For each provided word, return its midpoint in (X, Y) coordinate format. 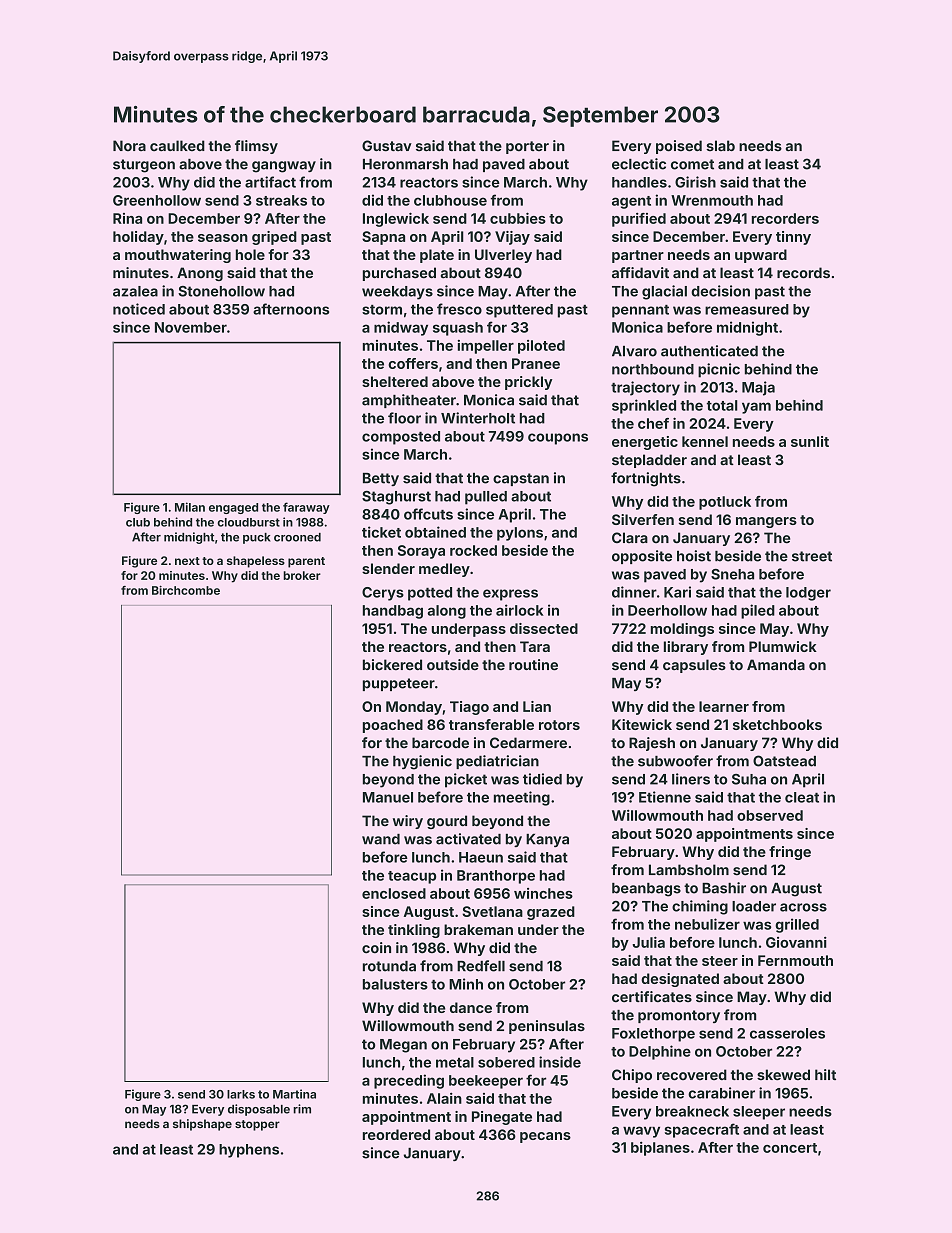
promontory (679, 1016)
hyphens (249, 1151)
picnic (719, 370)
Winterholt (478, 418)
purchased (399, 274)
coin (376, 948)
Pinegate (502, 1118)
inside (560, 1062)
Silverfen (643, 519)
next (187, 561)
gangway (284, 167)
